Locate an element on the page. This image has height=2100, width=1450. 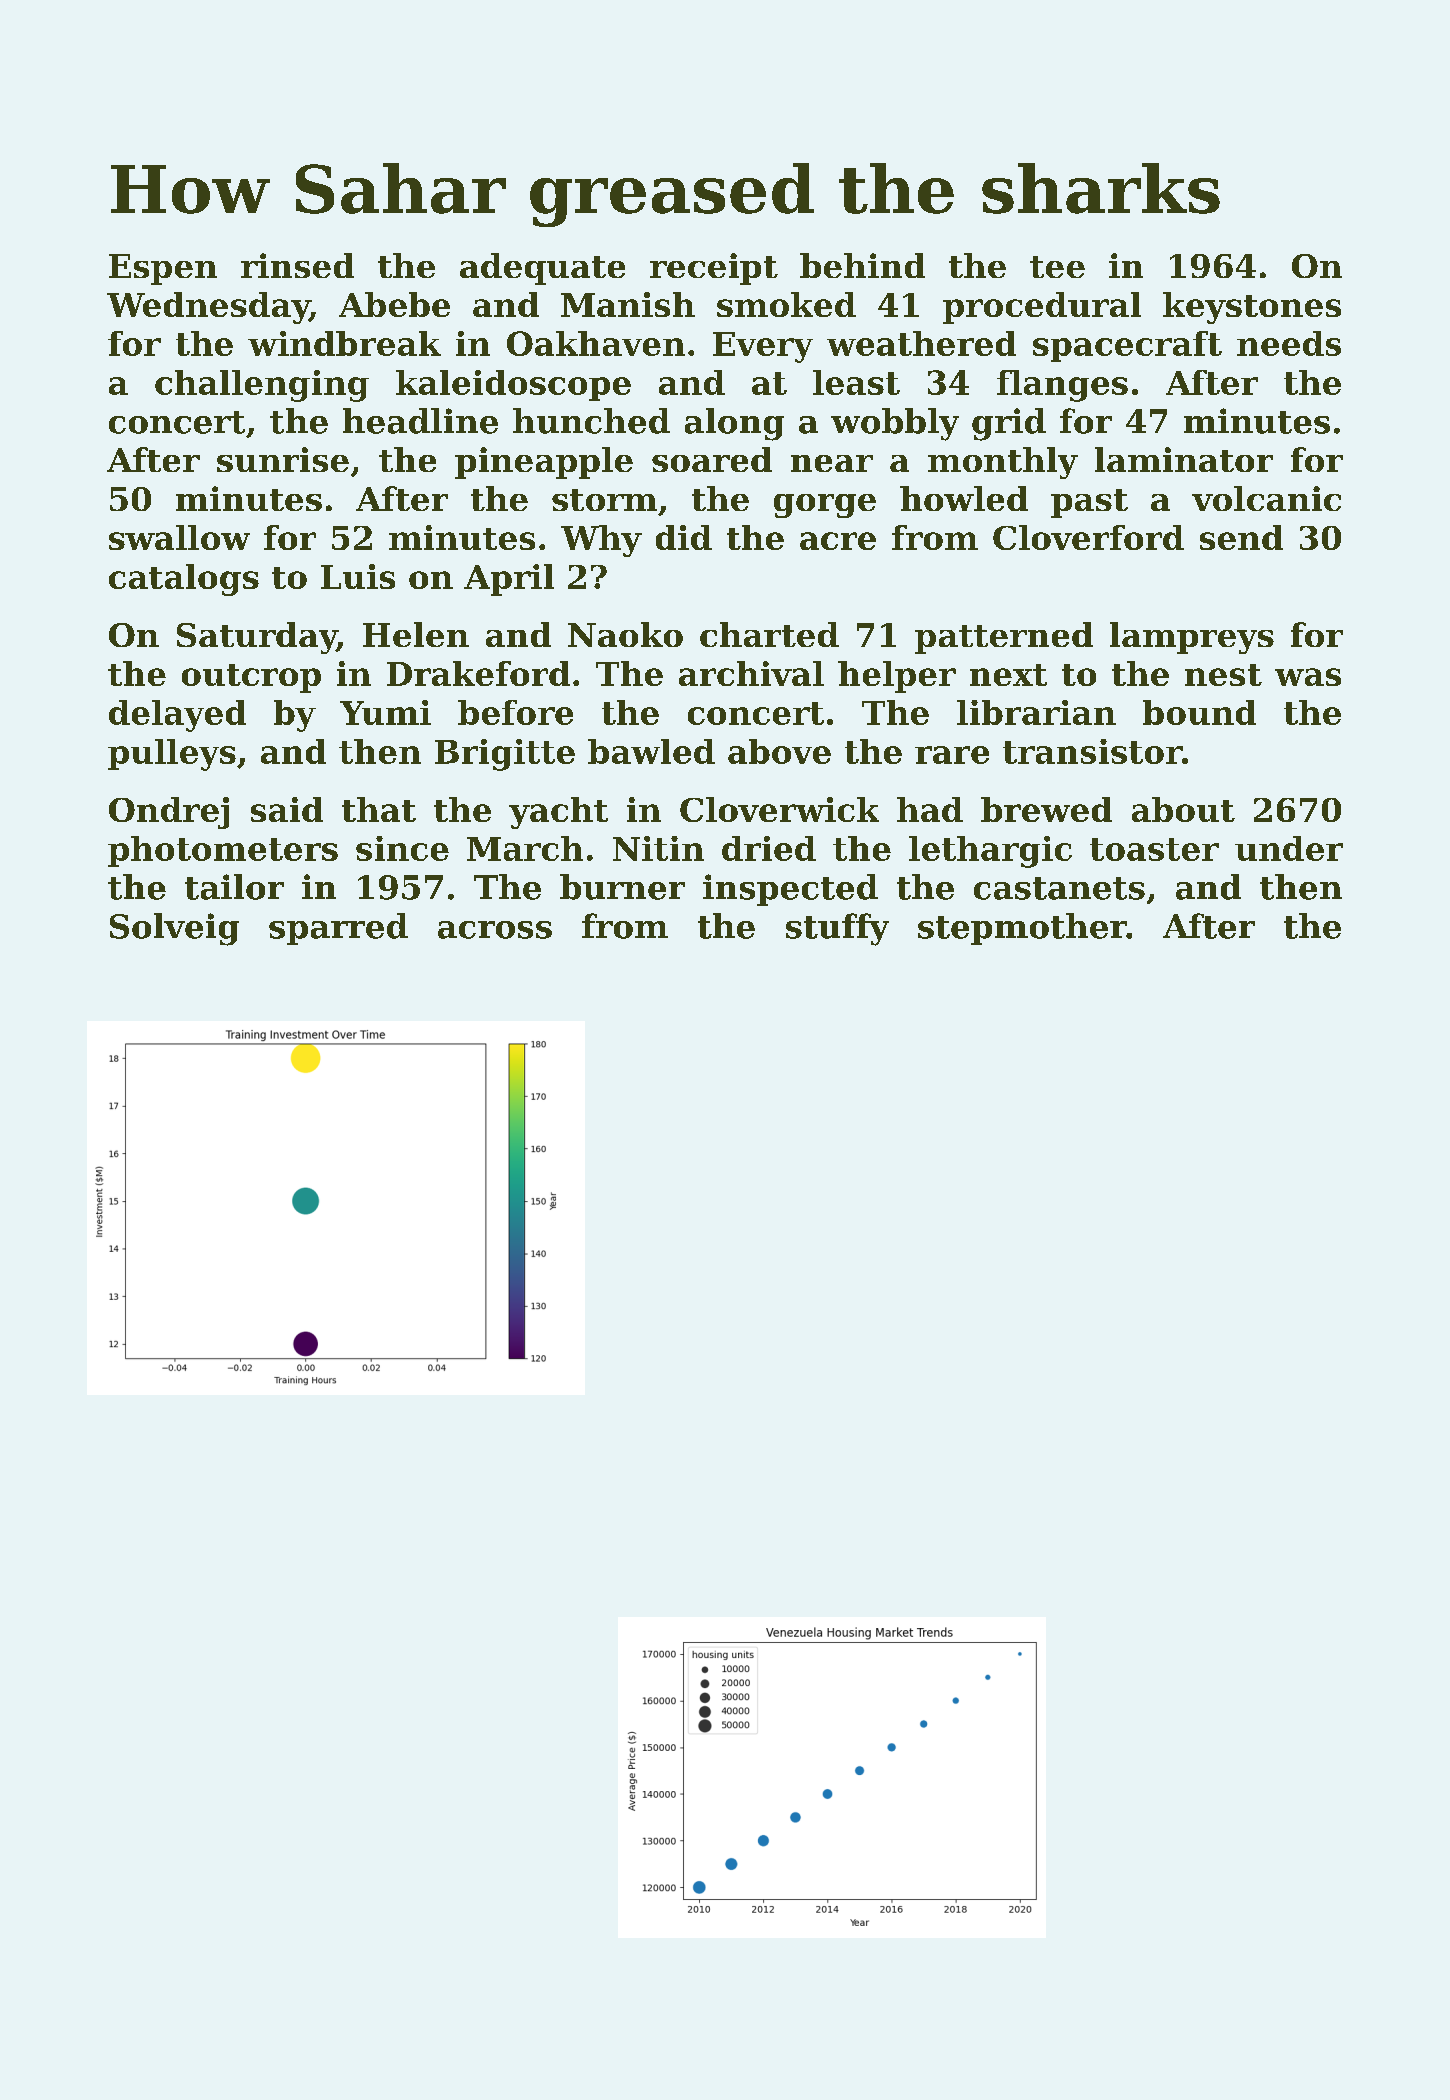
stepmother is located at coordinates (1022, 929).
